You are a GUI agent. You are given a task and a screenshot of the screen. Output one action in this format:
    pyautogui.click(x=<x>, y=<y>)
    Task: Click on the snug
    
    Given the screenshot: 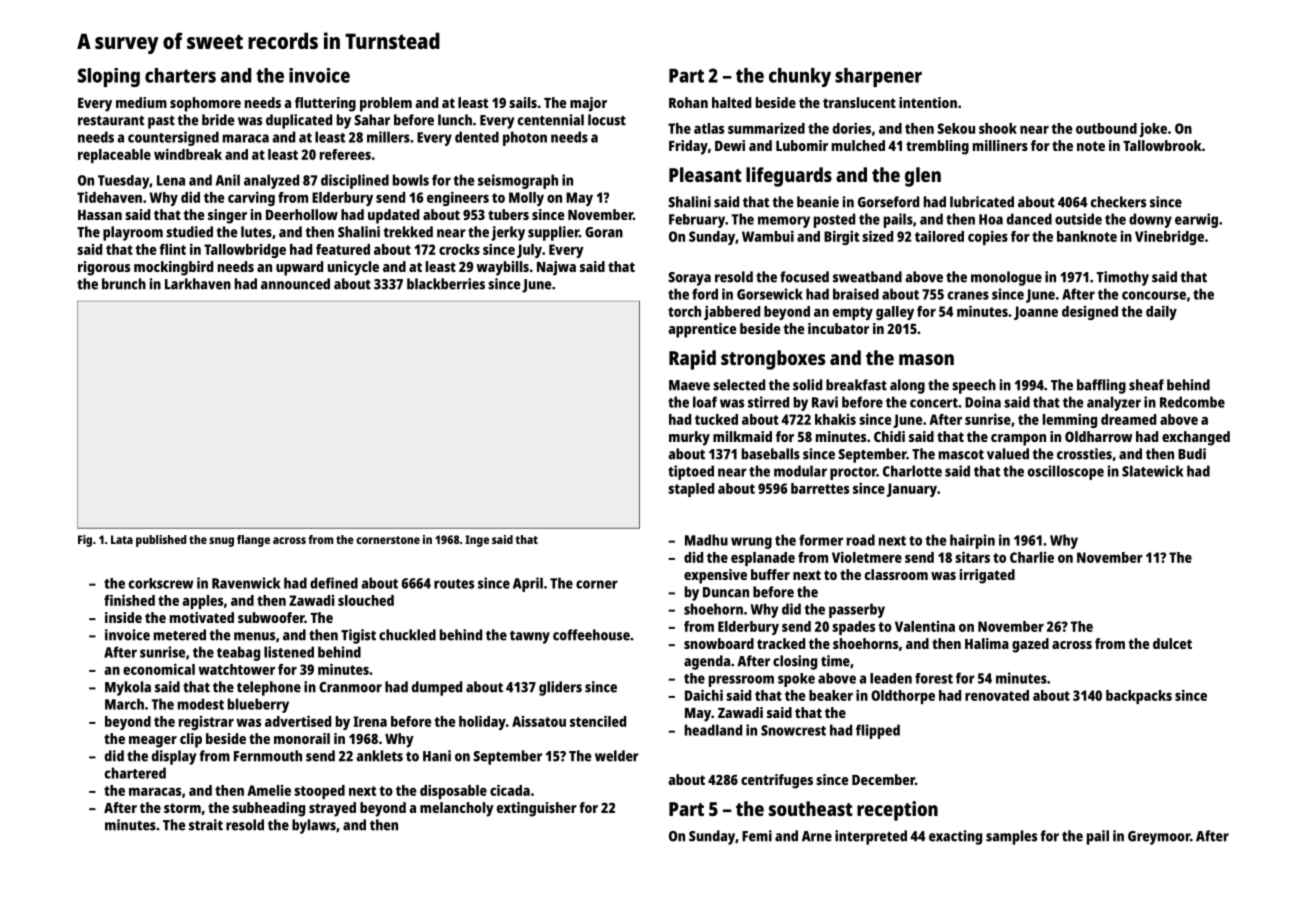 What is the action you would take?
    pyautogui.click(x=221, y=542)
